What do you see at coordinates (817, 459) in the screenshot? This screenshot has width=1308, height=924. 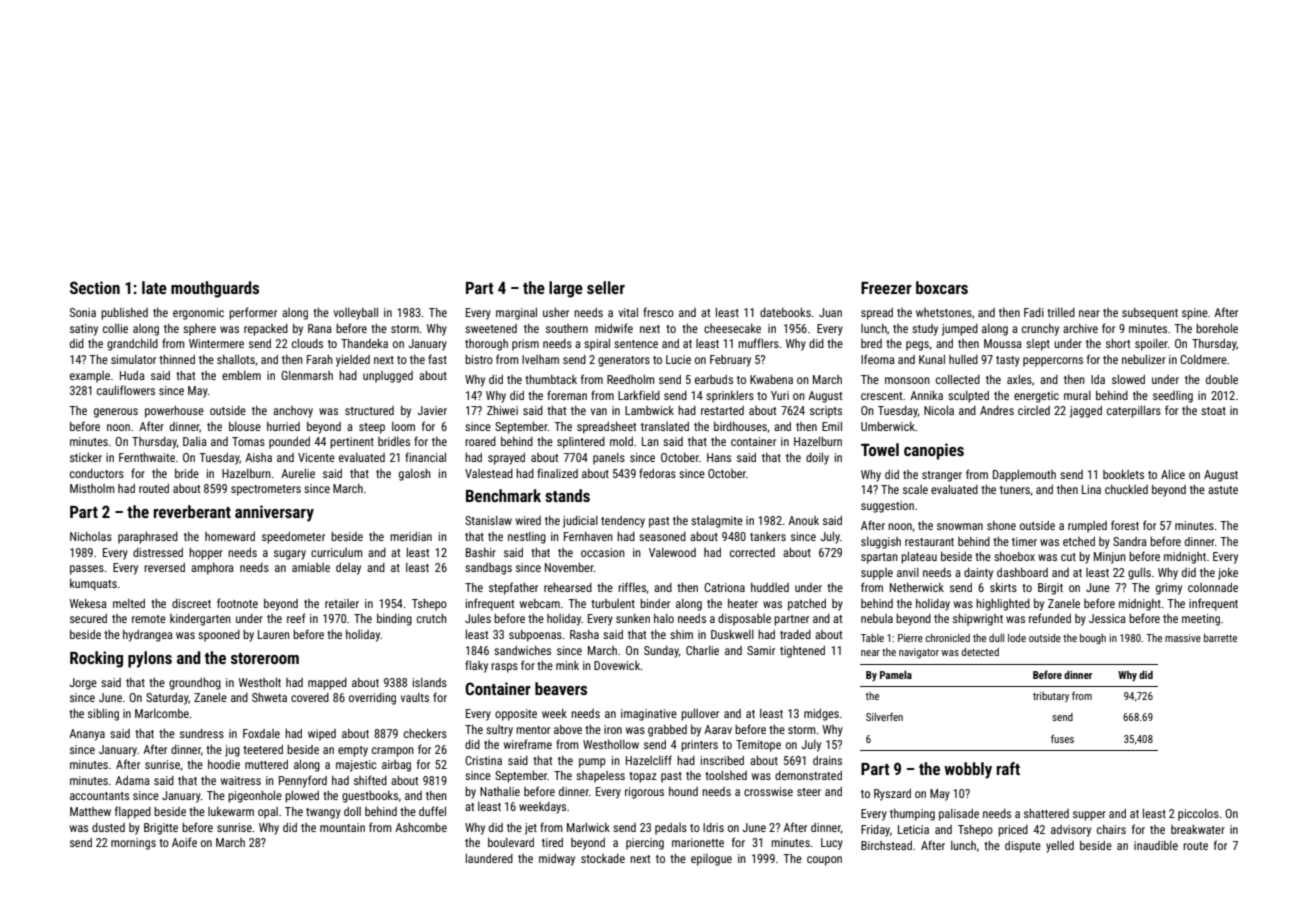 I see `doily` at bounding box center [817, 459].
